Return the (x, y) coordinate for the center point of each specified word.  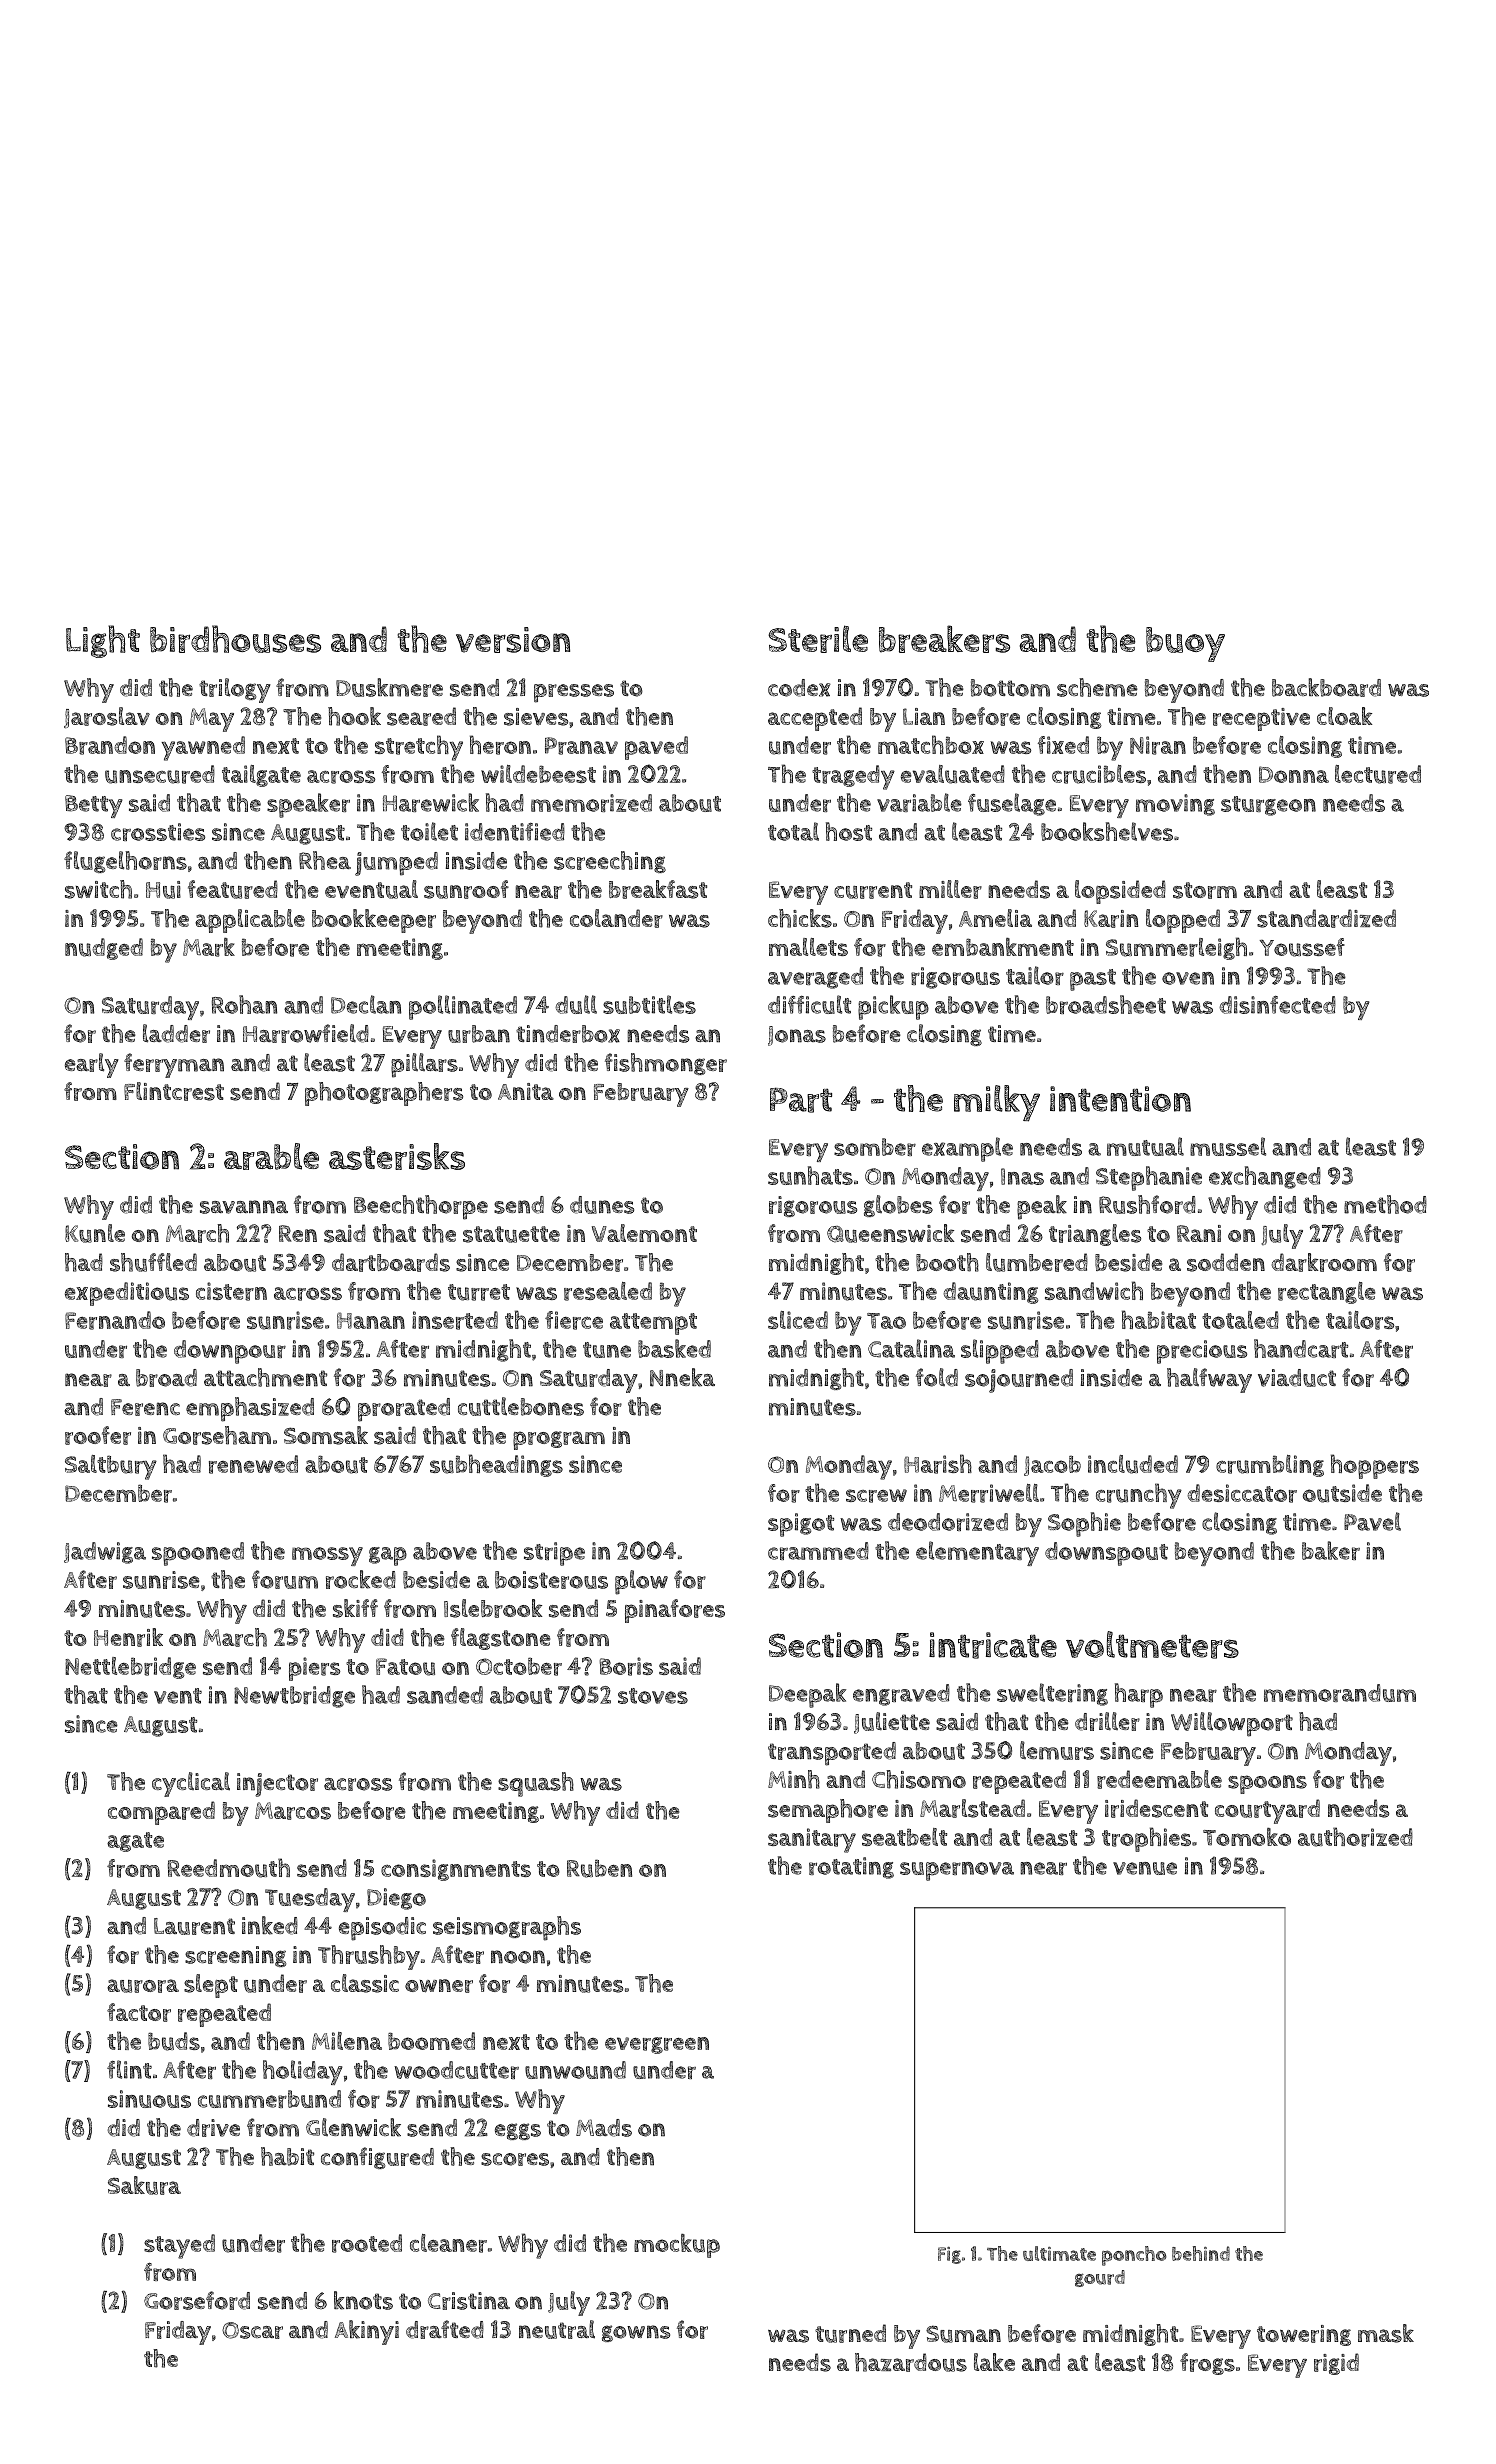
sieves (536, 717)
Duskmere (389, 687)
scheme (1097, 687)
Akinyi (367, 2332)
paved (656, 748)
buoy (1185, 644)
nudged (104, 949)
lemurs (1057, 1750)
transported (832, 1754)
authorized (1355, 1837)
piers (314, 1669)
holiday (303, 2072)
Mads (604, 2128)
